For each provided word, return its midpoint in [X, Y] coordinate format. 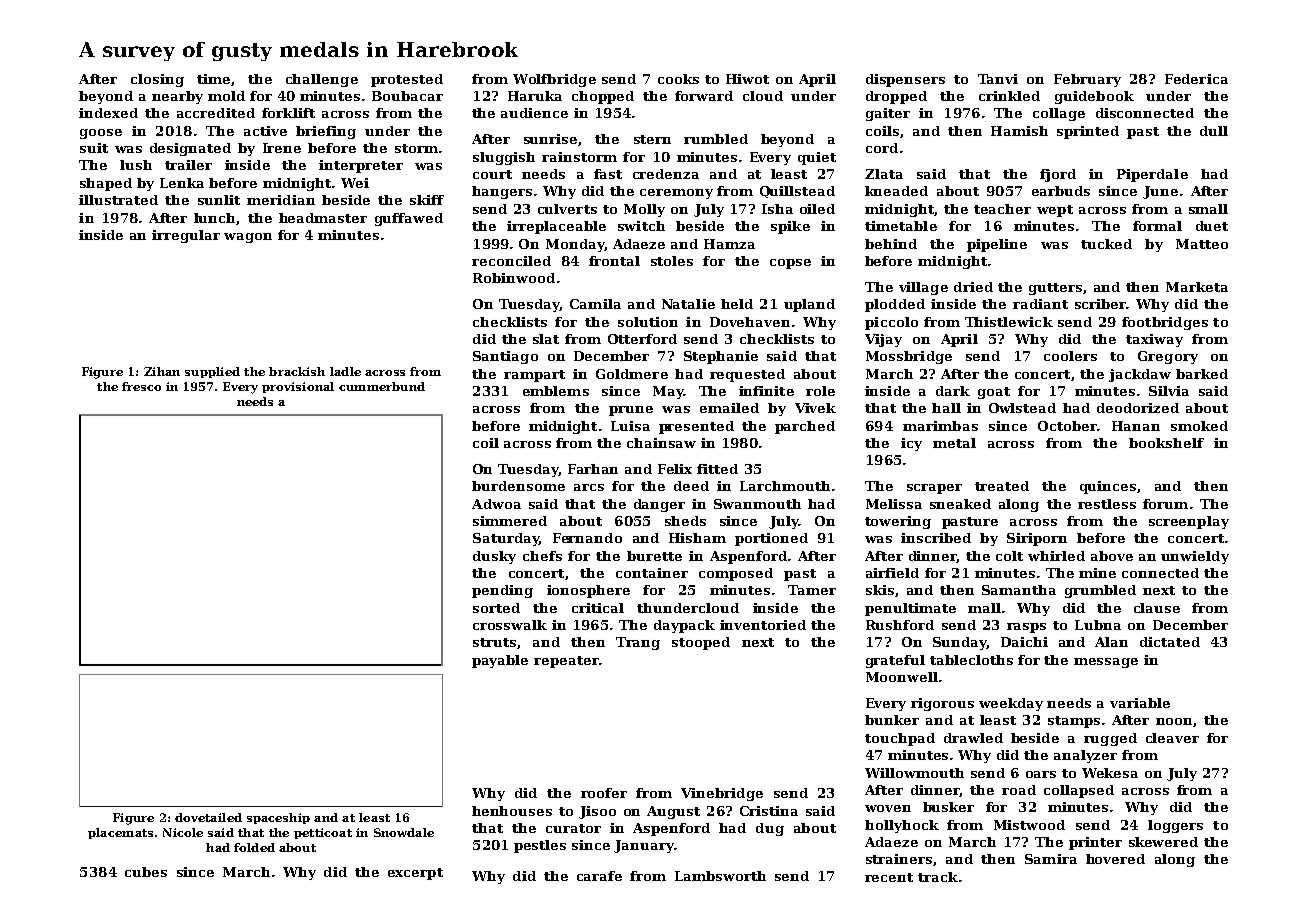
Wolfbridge [554, 80]
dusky [494, 557]
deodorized [1138, 408]
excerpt [415, 874]
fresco [141, 386]
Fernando [587, 538]
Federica [1196, 79]
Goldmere [632, 374]
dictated [1170, 642]
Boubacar [407, 96]
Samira [1051, 859]
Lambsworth [720, 876]
